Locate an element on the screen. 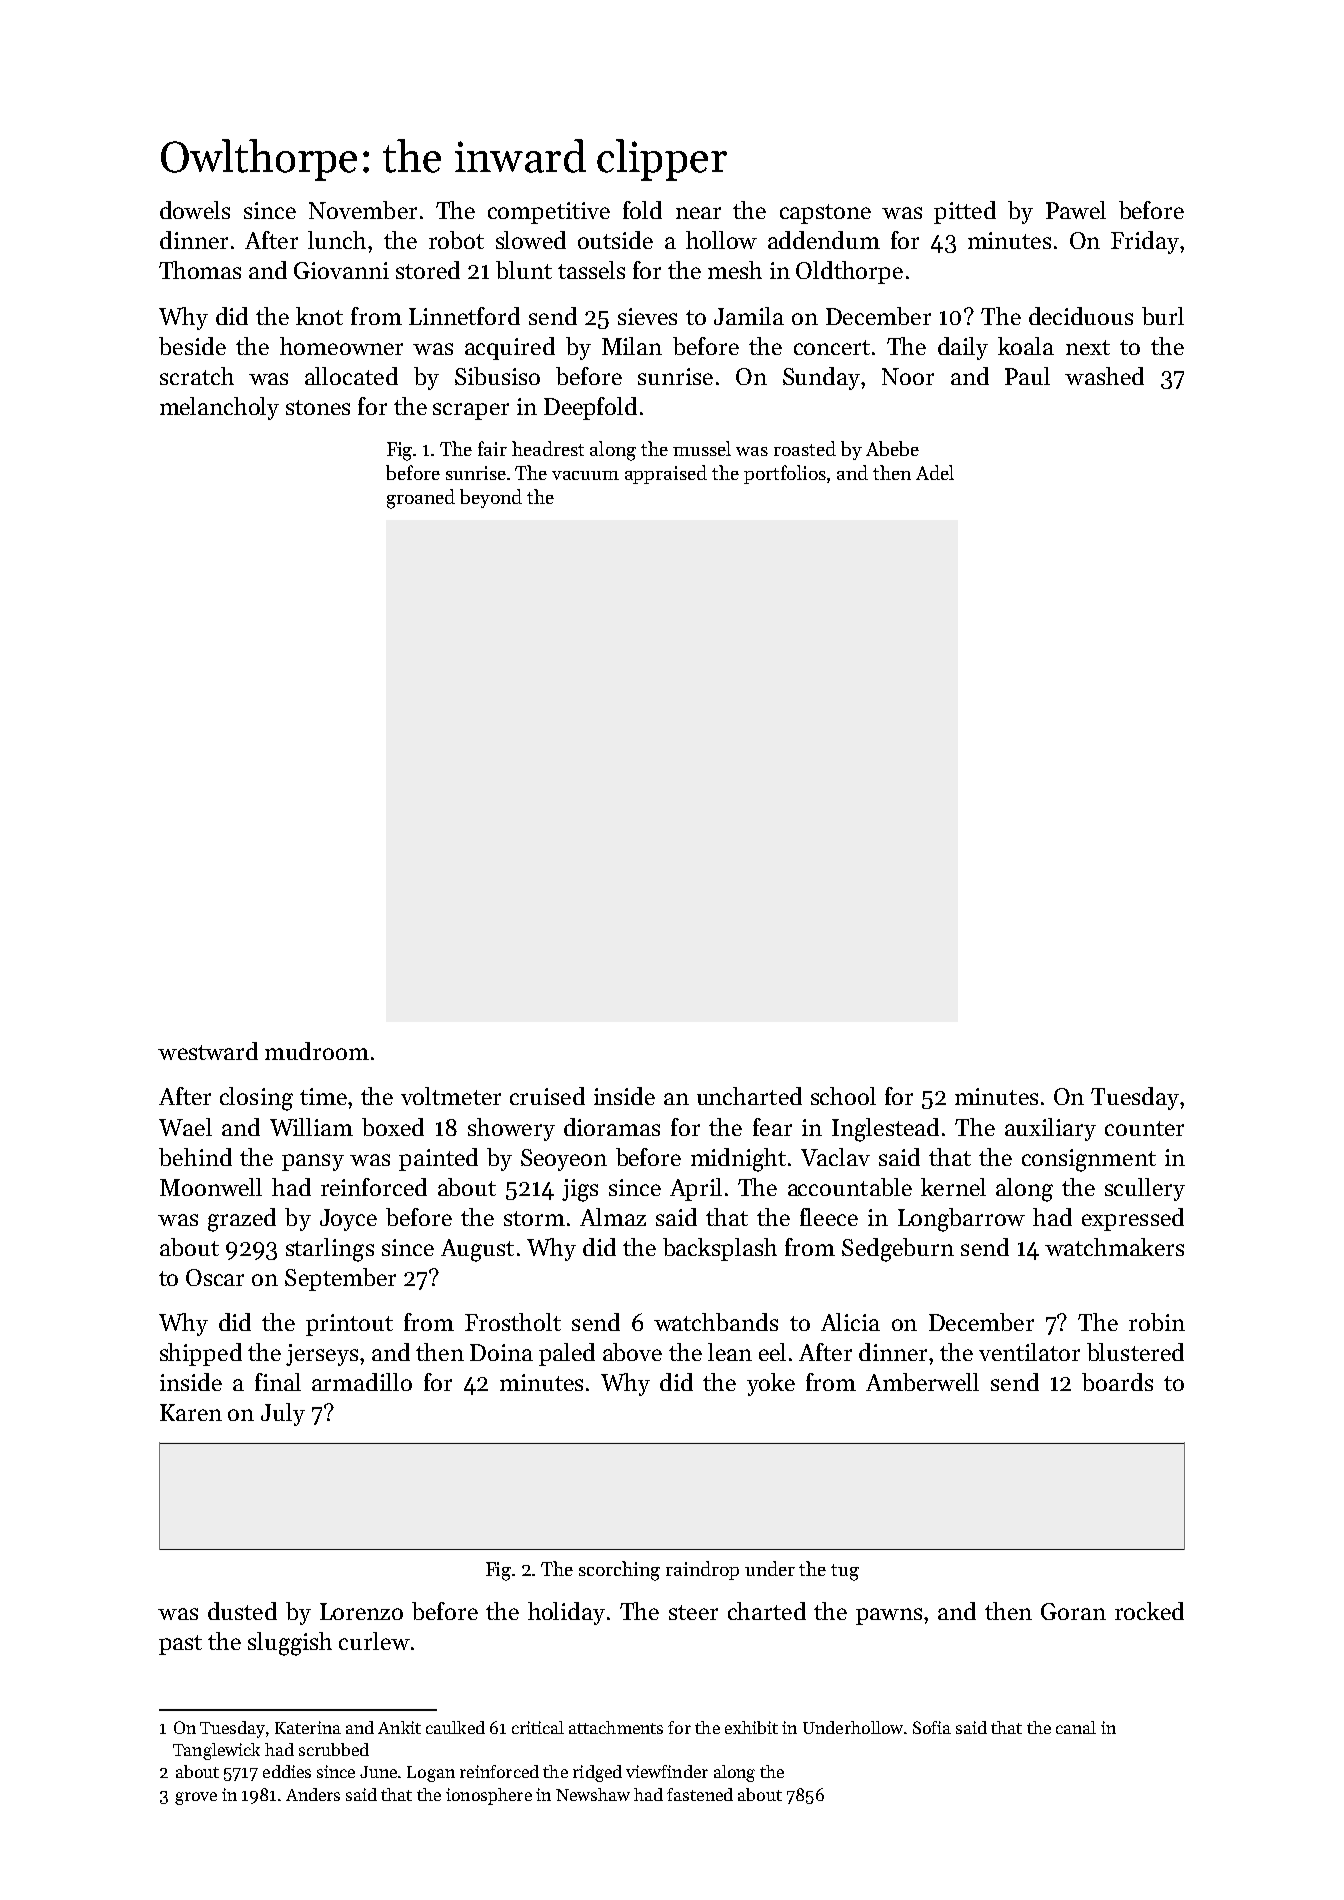 This screenshot has width=1344, height=1900. Joyce is located at coordinates (348, 1220).
